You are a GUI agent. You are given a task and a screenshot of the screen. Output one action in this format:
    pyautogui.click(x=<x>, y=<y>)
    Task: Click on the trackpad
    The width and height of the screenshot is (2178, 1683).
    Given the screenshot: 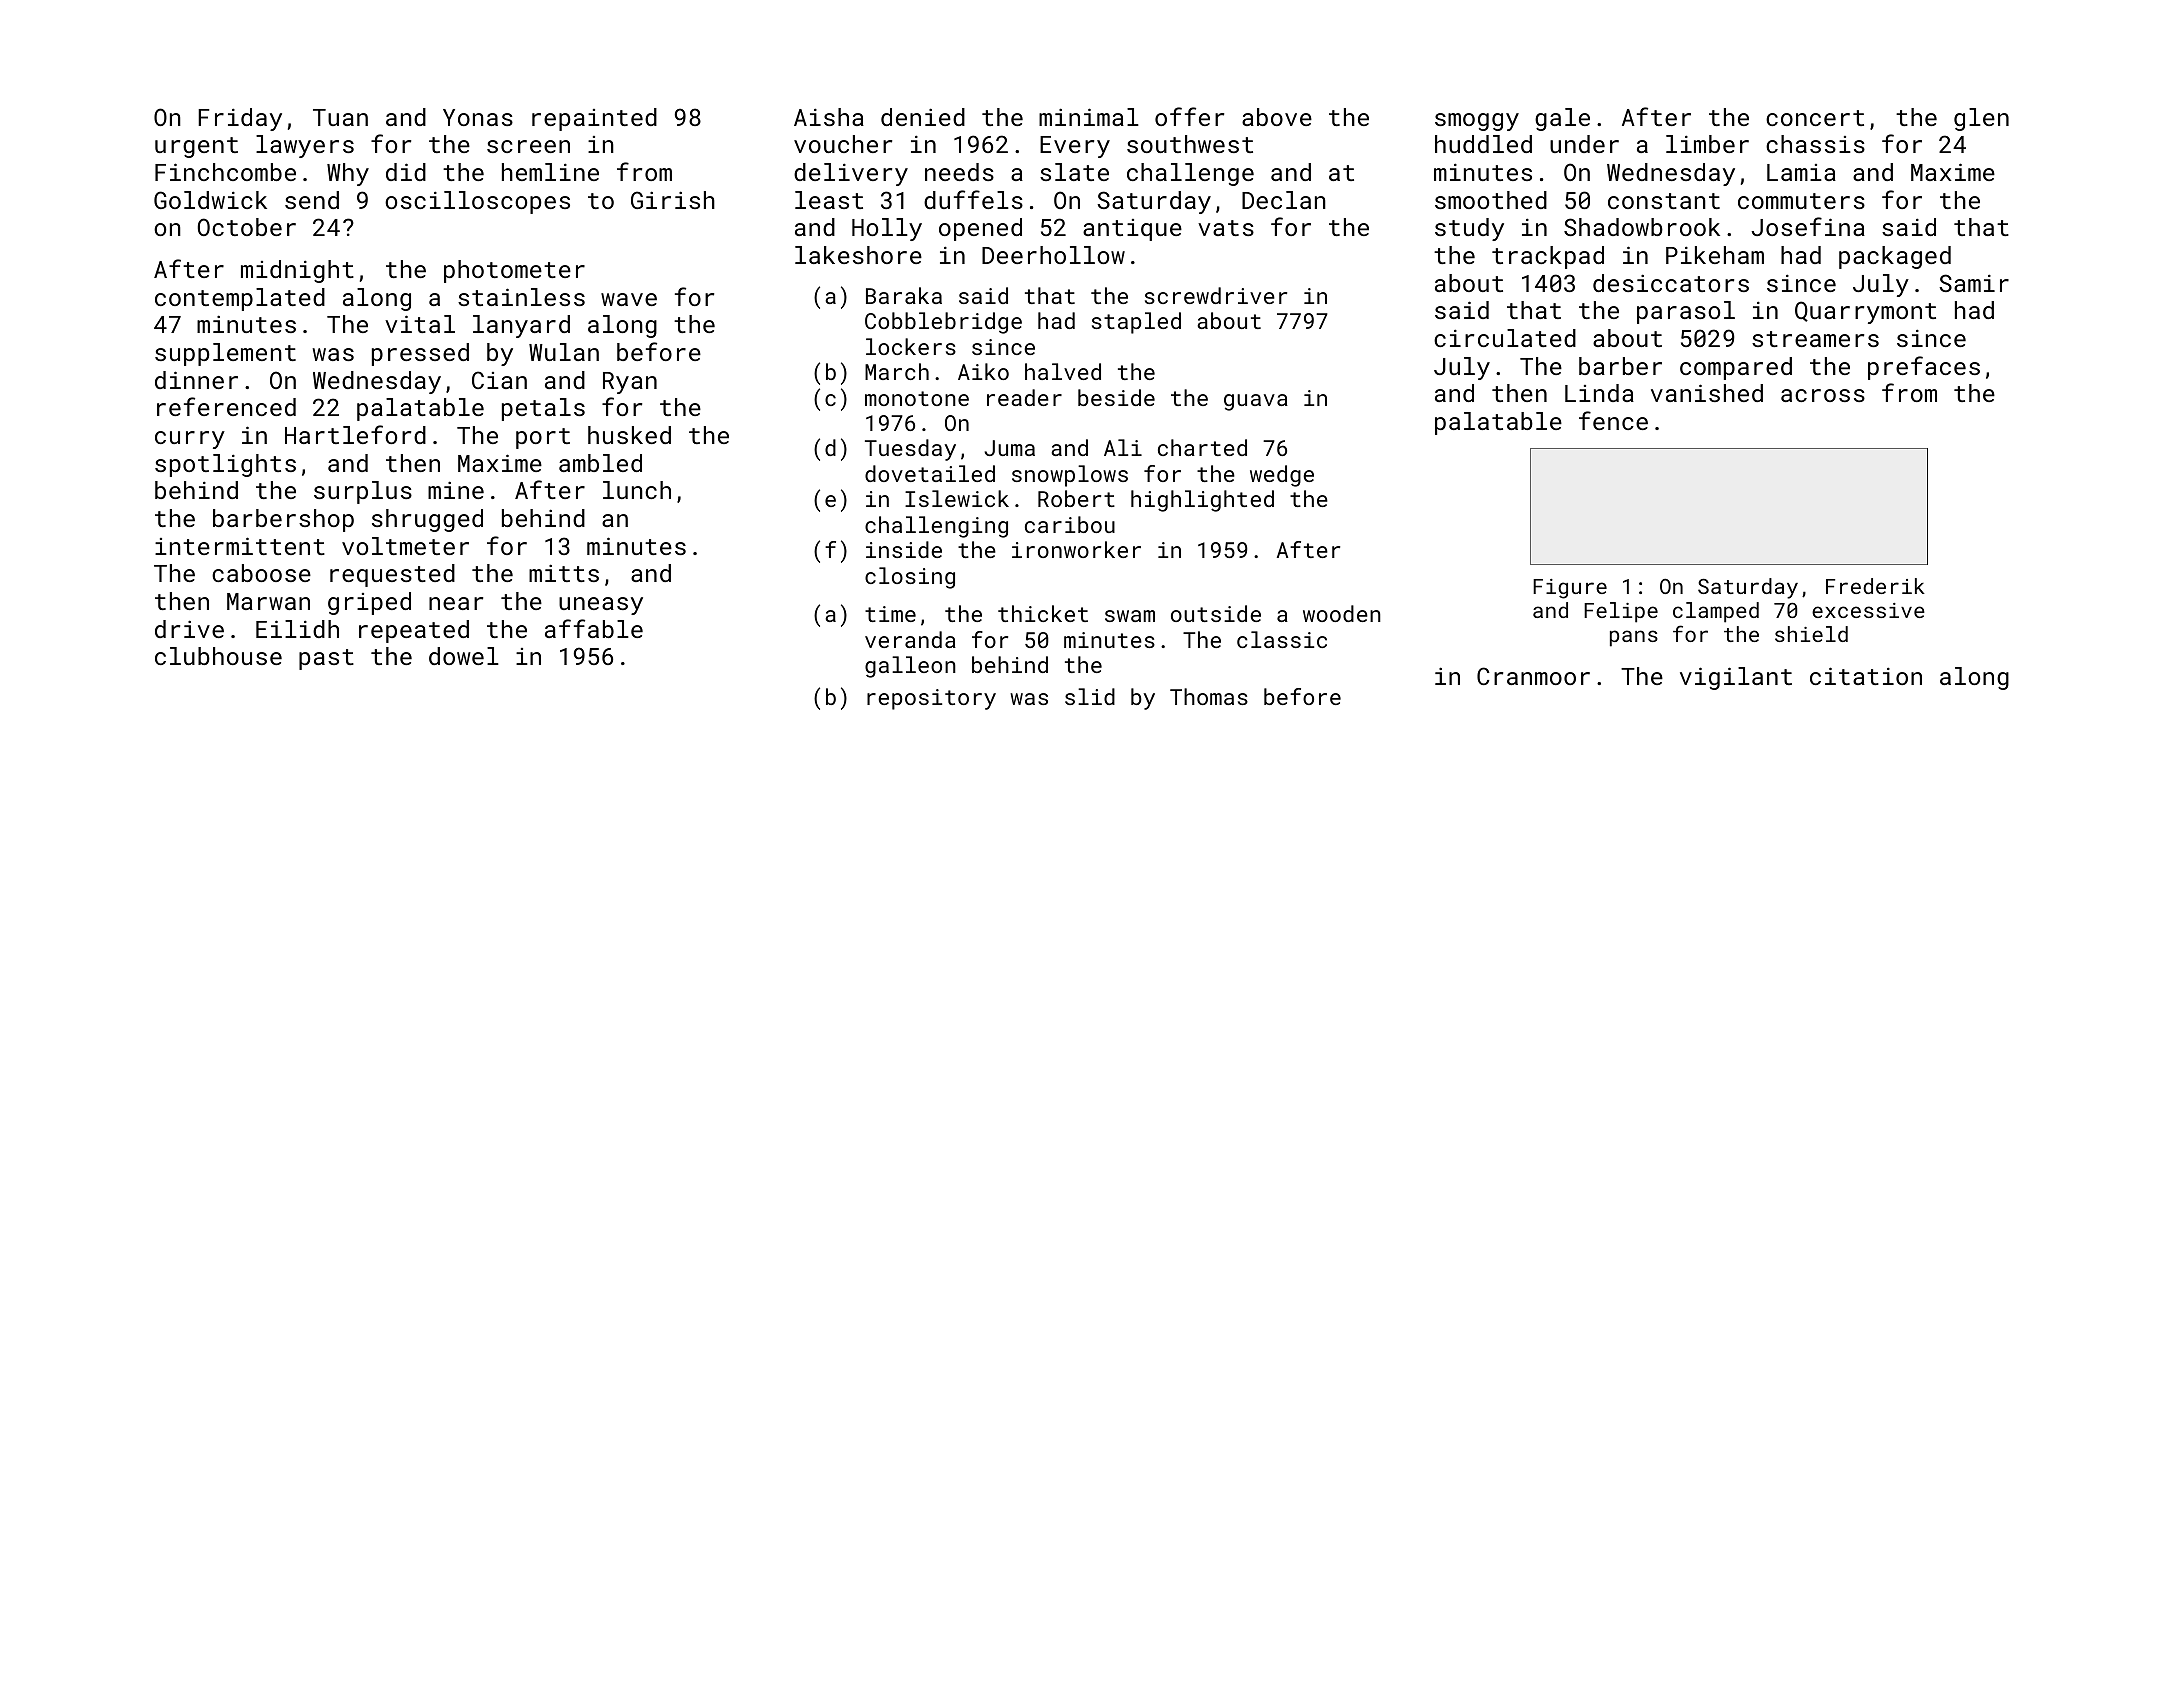 What is the action you would take?
    pyautogui.click(x=1548, y=257)
